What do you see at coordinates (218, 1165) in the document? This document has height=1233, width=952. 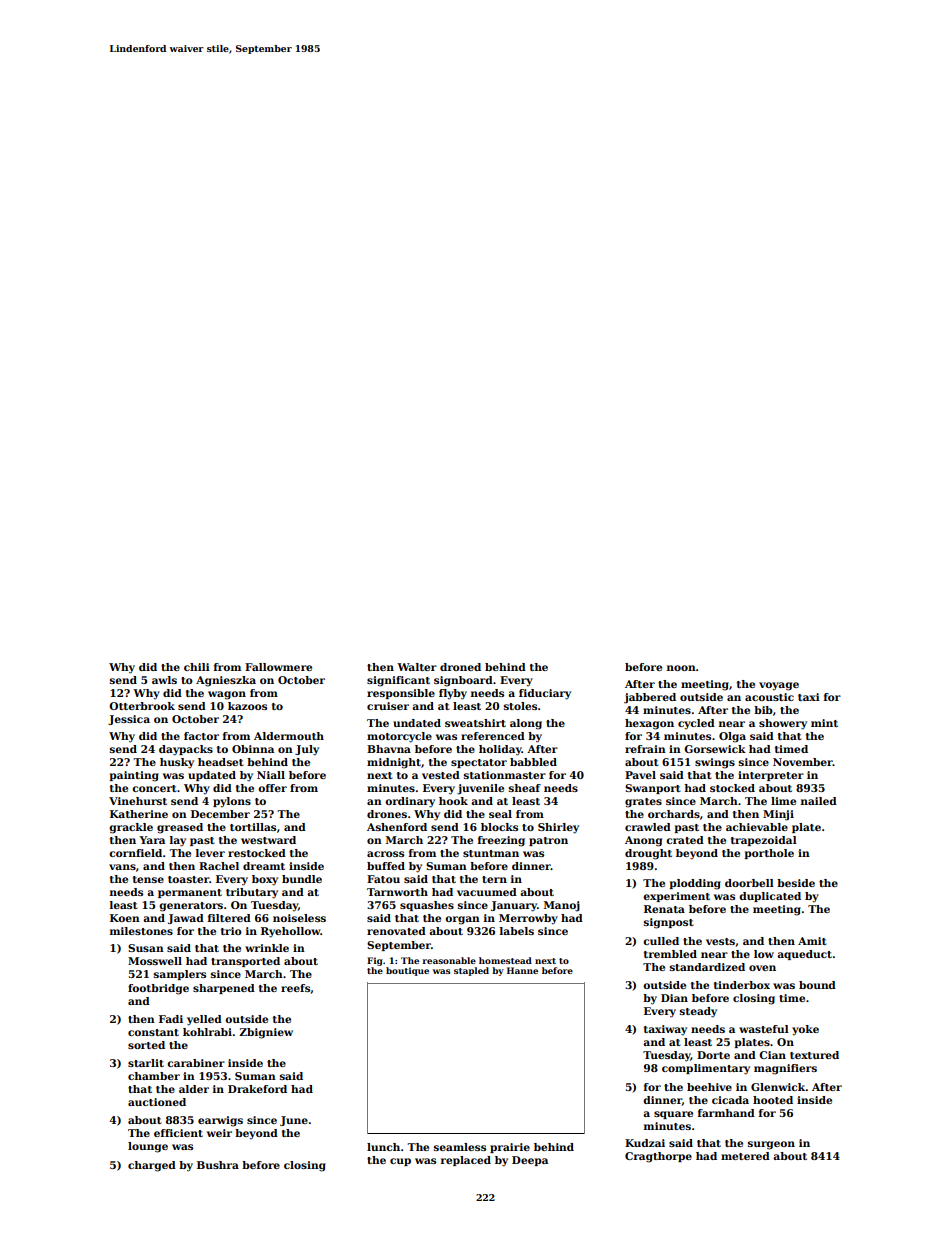 I see `Bushra` at bounding box center [218, 1165].
